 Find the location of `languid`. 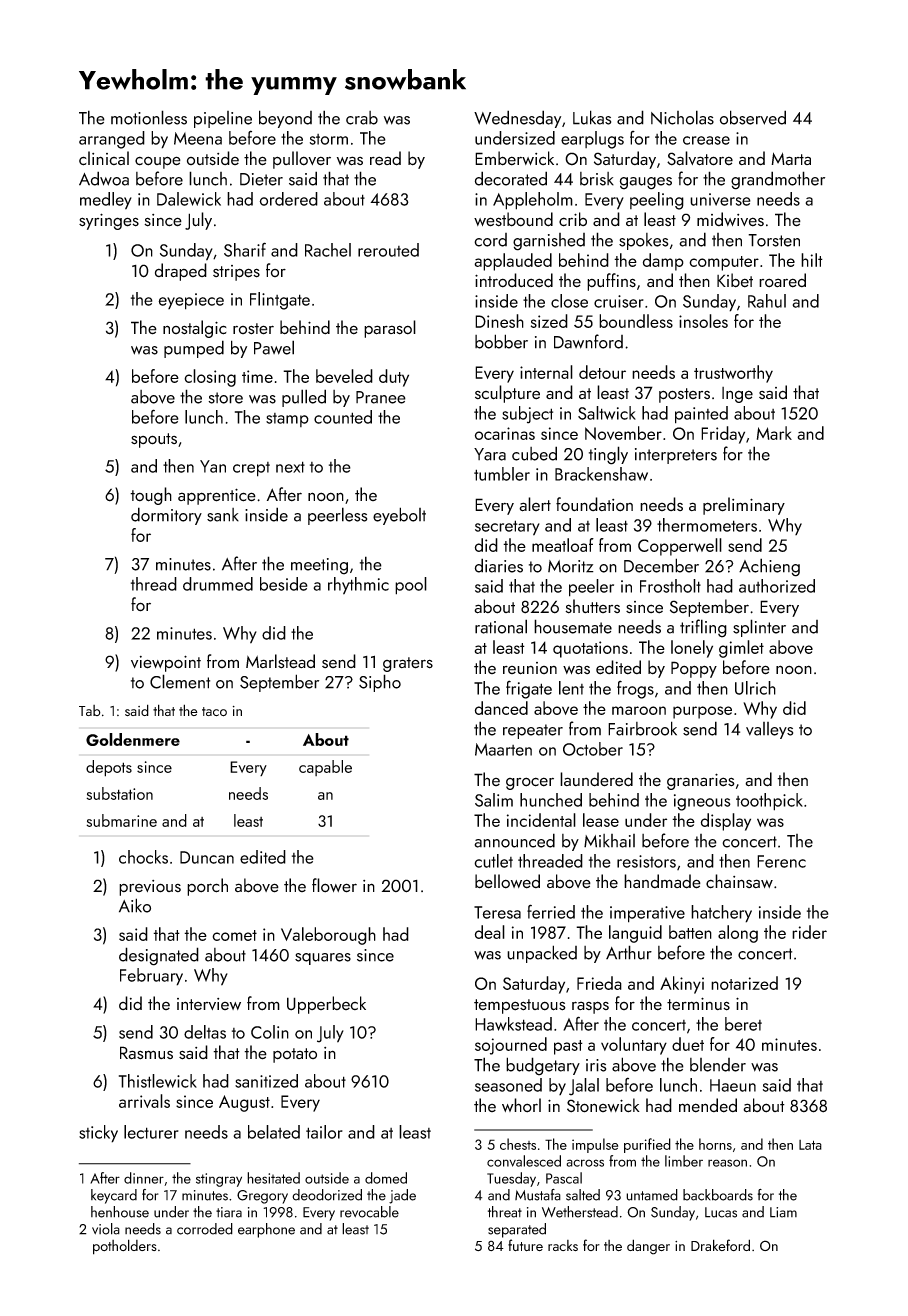

languid is located at coordinates (635, 934).
